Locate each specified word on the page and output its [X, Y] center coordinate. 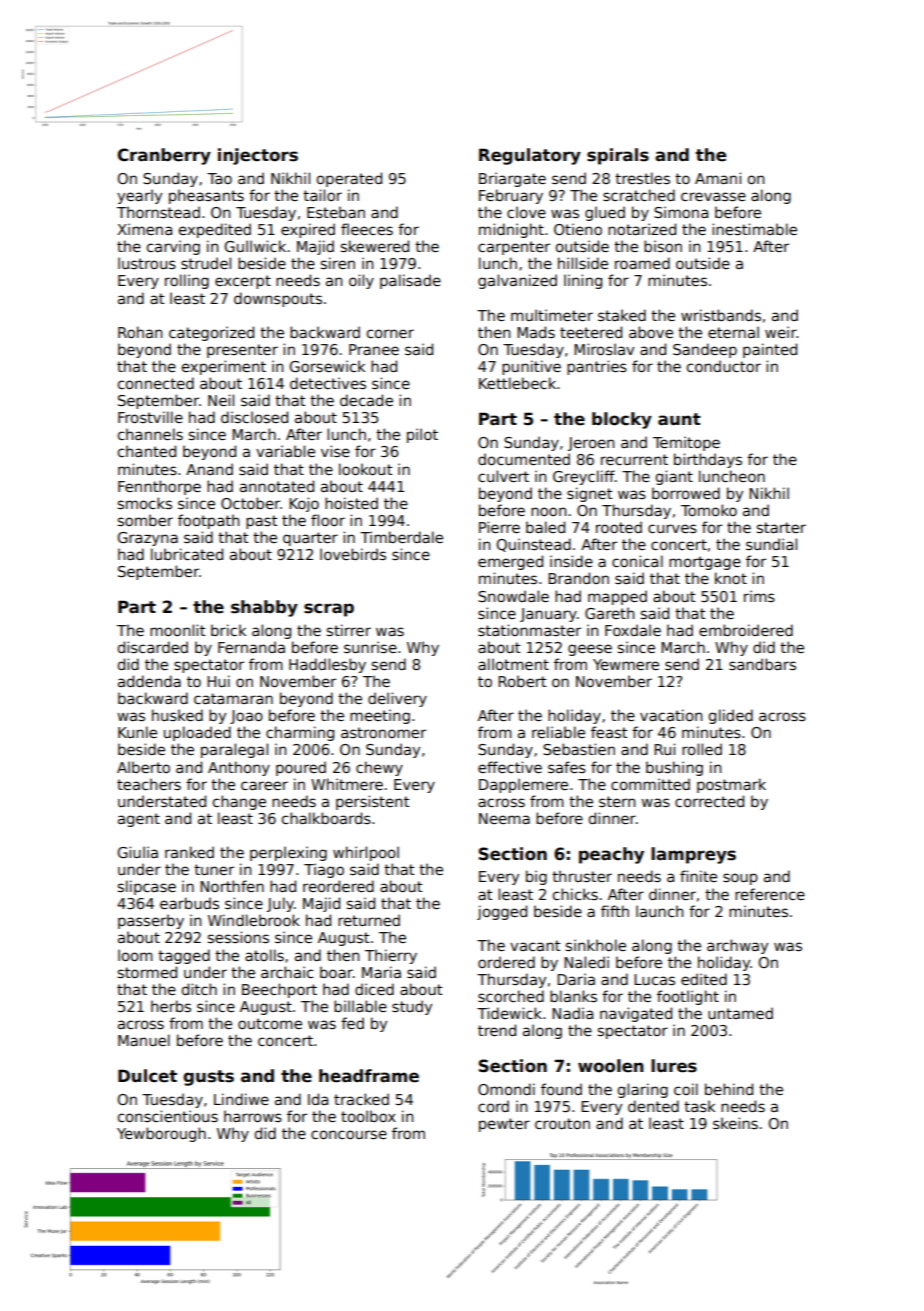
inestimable [754, 229]
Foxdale [633, 630]
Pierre [499, 527]
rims [759, 596]
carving [173, 247]
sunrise [370, 647]
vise [335, 451]
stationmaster [529, 630]
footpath [208, 521]
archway [737, 946]
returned [369, 920]
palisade [410, 281]
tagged [184, 956]
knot [731, 578]
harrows [253, 1116]
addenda [149, 681]
